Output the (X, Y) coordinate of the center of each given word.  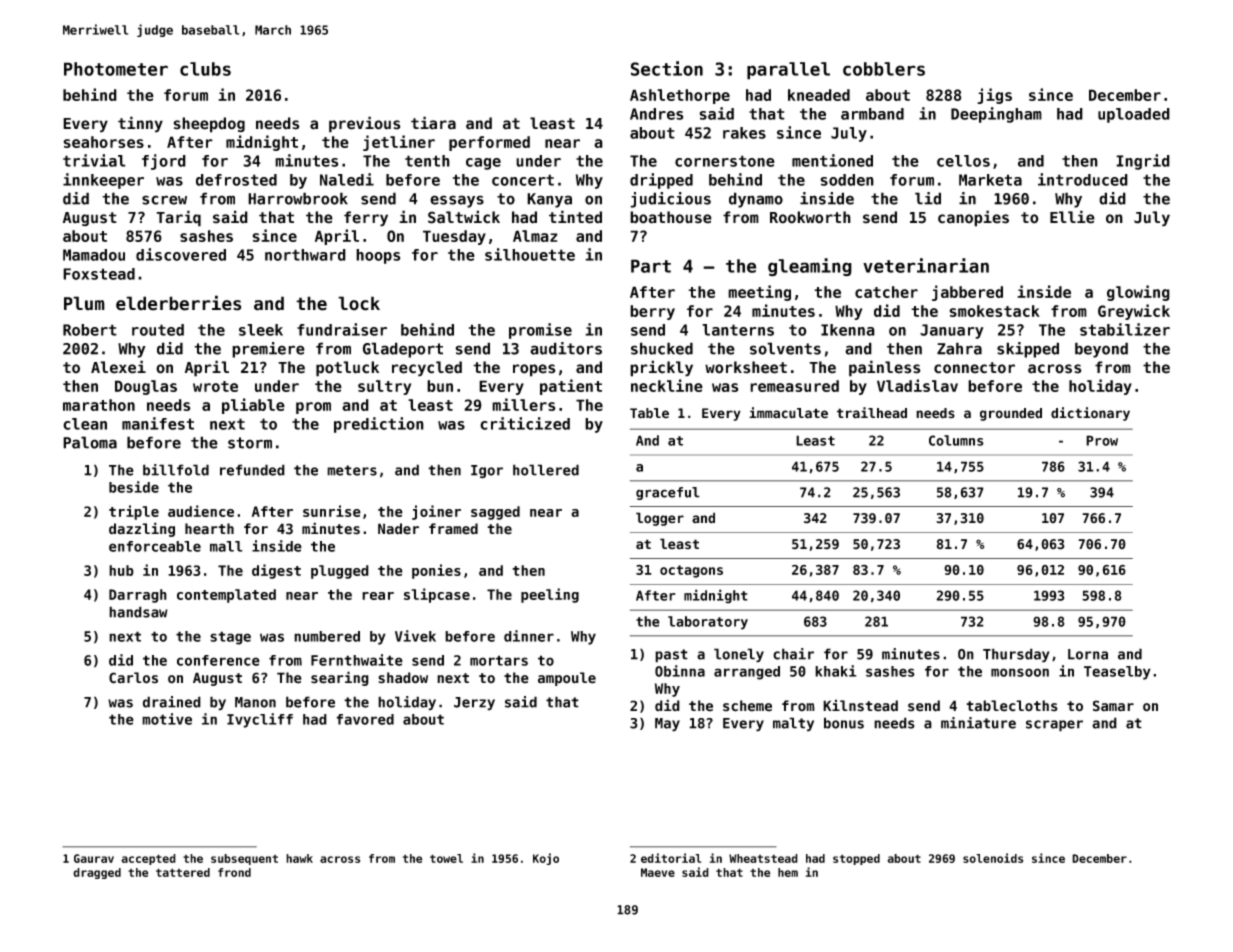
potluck (347, 369)
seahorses (103, 142)
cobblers (884, 69)
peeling (550, 595)
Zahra (959, 348)
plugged (340, 572)
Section (667, 68)
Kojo (546, 859)
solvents (785, 348)
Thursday (1016, 655)
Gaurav (94, 858)
